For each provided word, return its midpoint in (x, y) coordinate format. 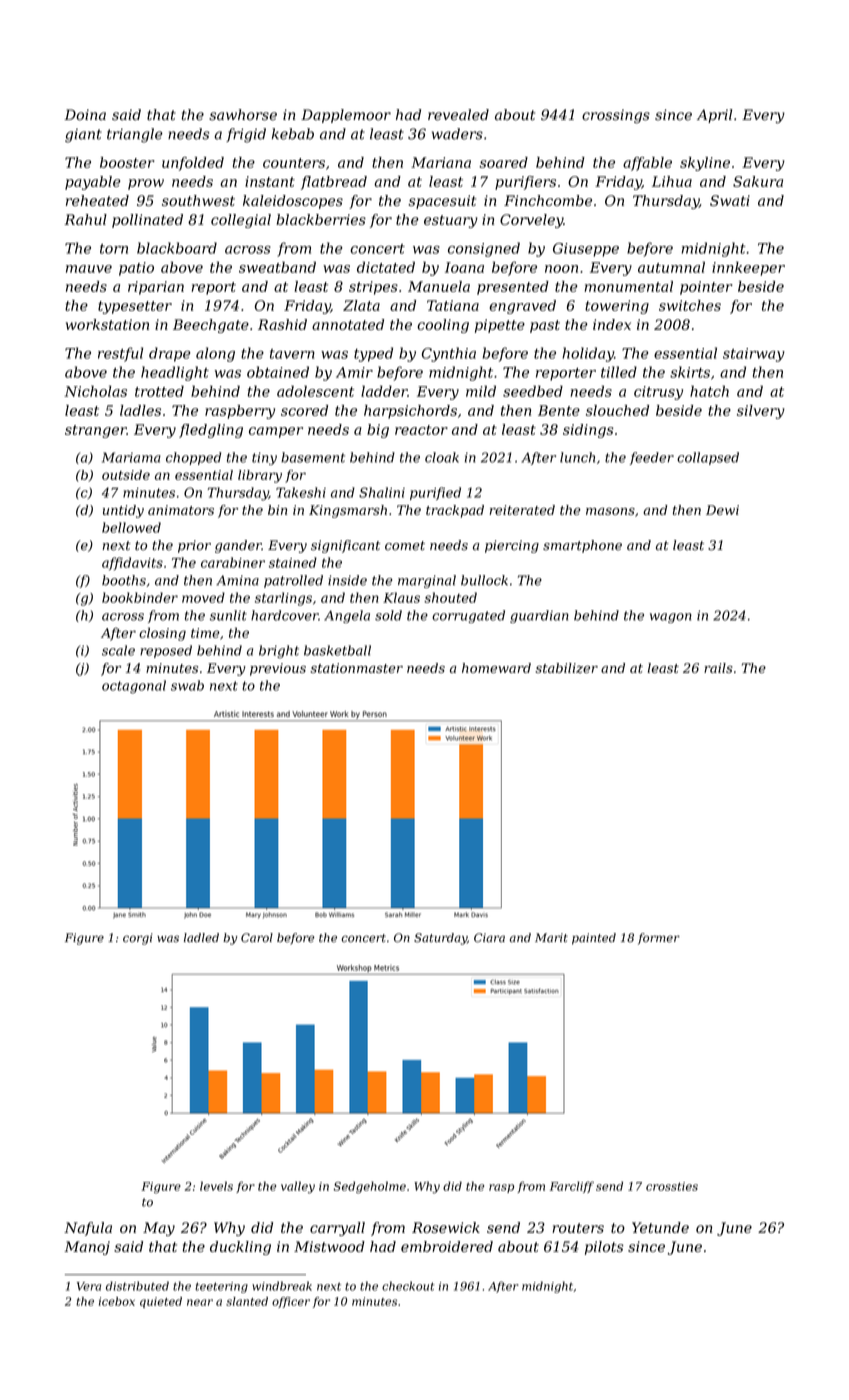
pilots (604, 1248)
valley (298, 1187)
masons (610, 511)
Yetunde (660, 1227)
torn (114, 249)
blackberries (321, 219)
